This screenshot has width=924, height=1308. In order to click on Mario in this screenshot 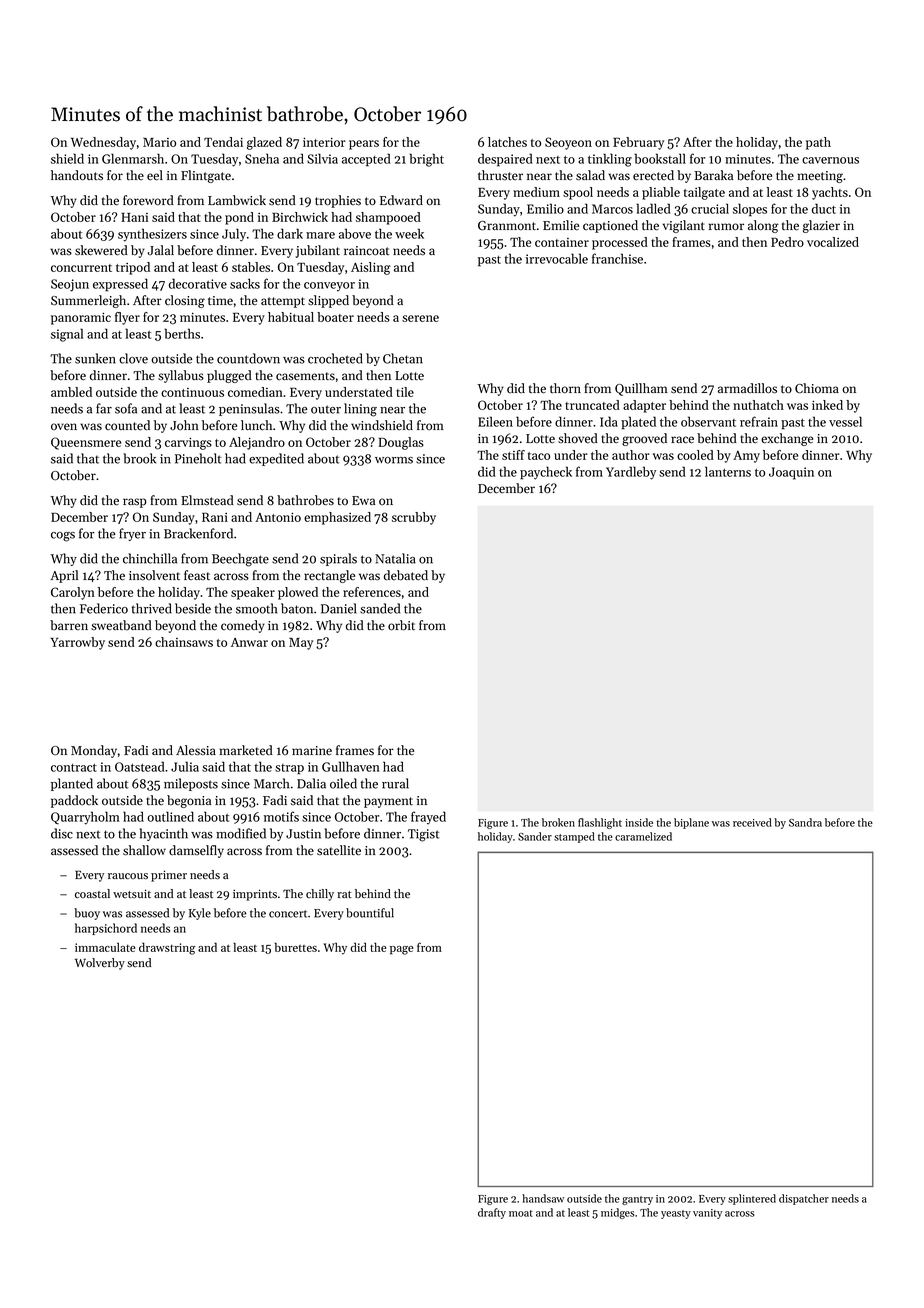, I will do `click(159, 142)`.
